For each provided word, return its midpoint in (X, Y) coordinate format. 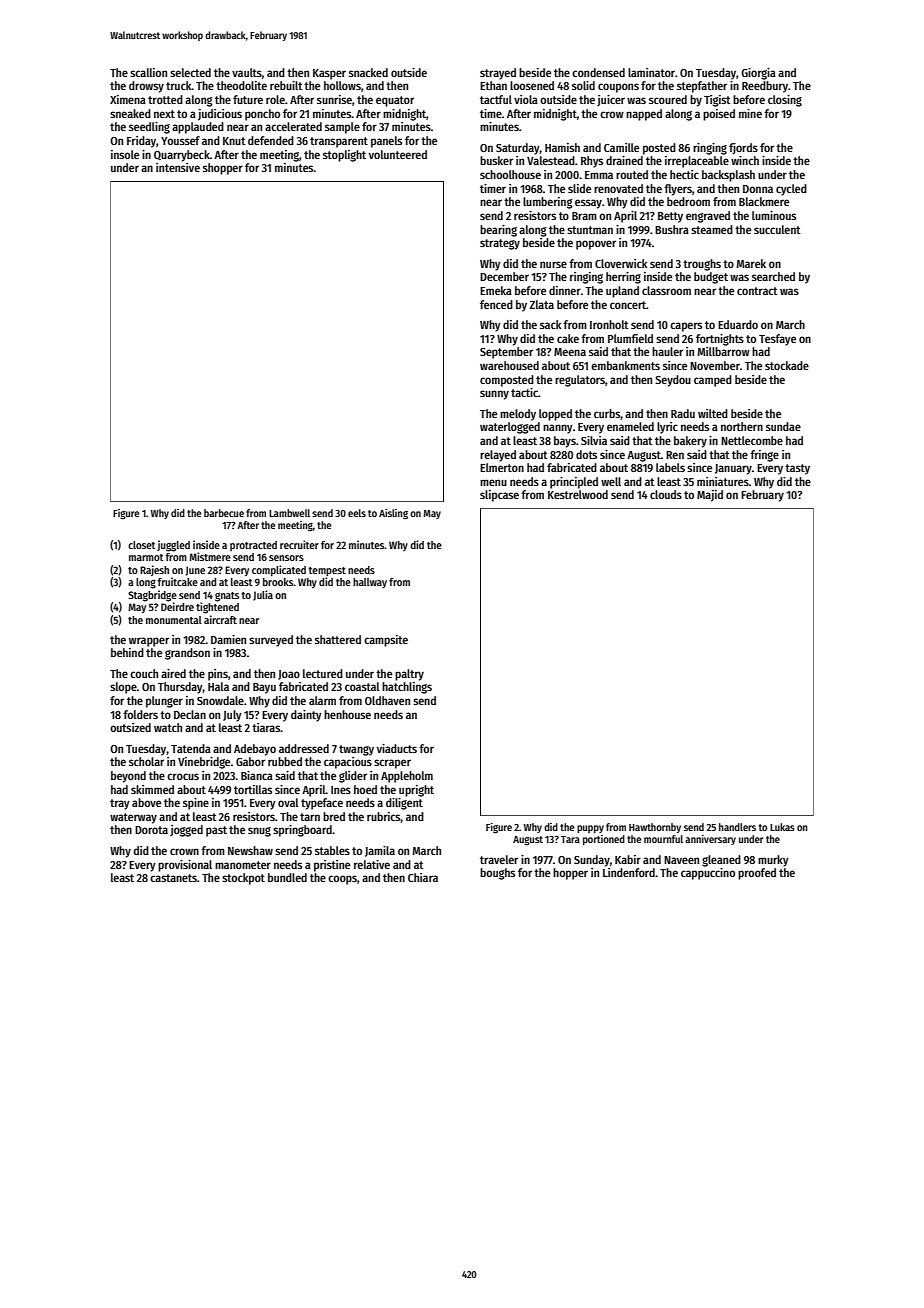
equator (395, 101)
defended (271, 140)
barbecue (224, 513)
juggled (173, 546)
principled (574, 483)
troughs (702, 265)
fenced (496, 304)
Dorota (151, 830)
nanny (558, 429)
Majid (710, 496)
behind (127, 652)
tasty (797, 469)
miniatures (723, 481)
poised (719, 115)
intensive (178, 167)
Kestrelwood (578, 494)
